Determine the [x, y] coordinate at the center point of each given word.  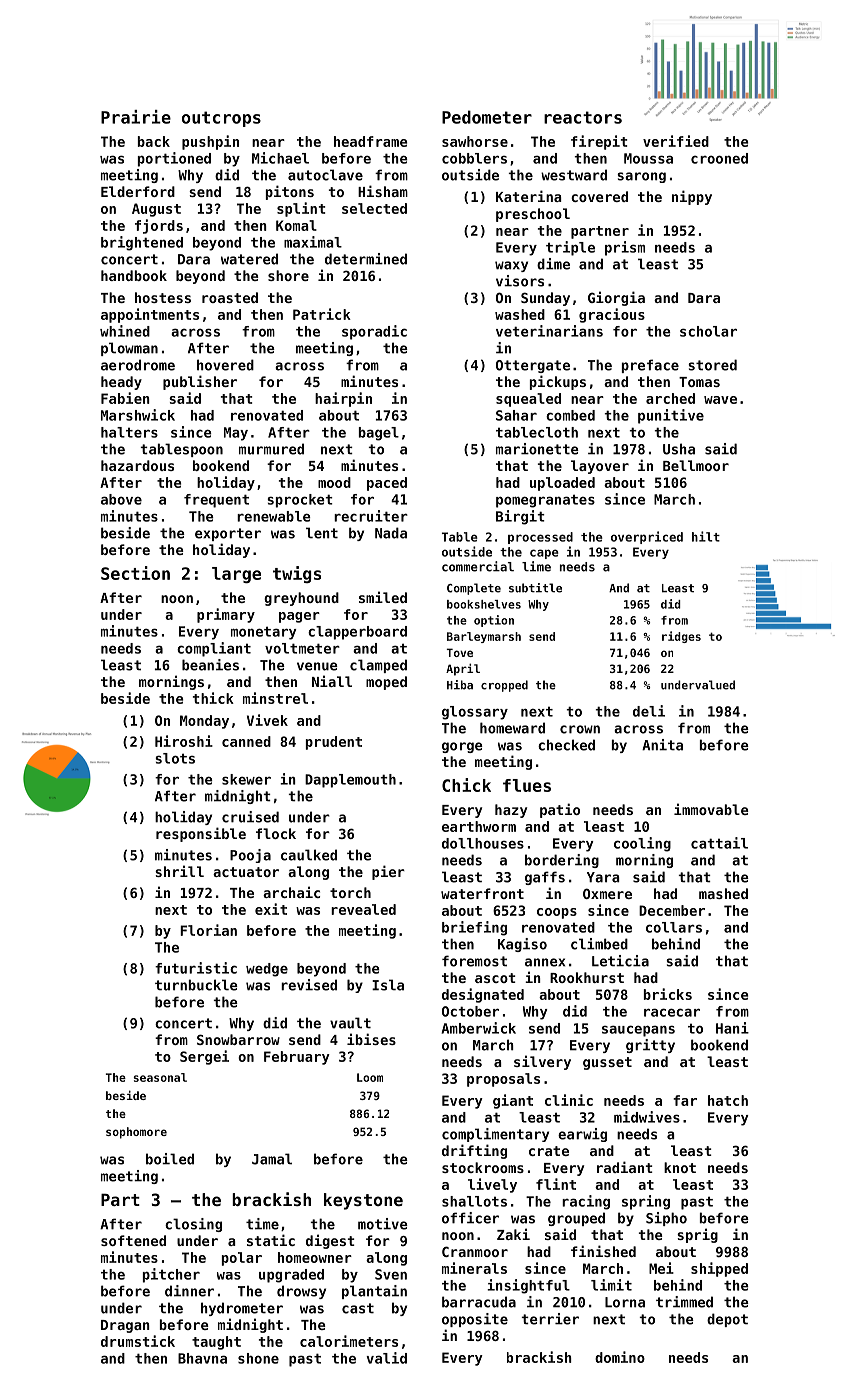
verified [676, 141]
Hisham [383, 191]
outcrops [221, 119]
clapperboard [357, 633]
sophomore [136, 1133]
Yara [603, 877]
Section [135, 573]
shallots [474, 1201]
